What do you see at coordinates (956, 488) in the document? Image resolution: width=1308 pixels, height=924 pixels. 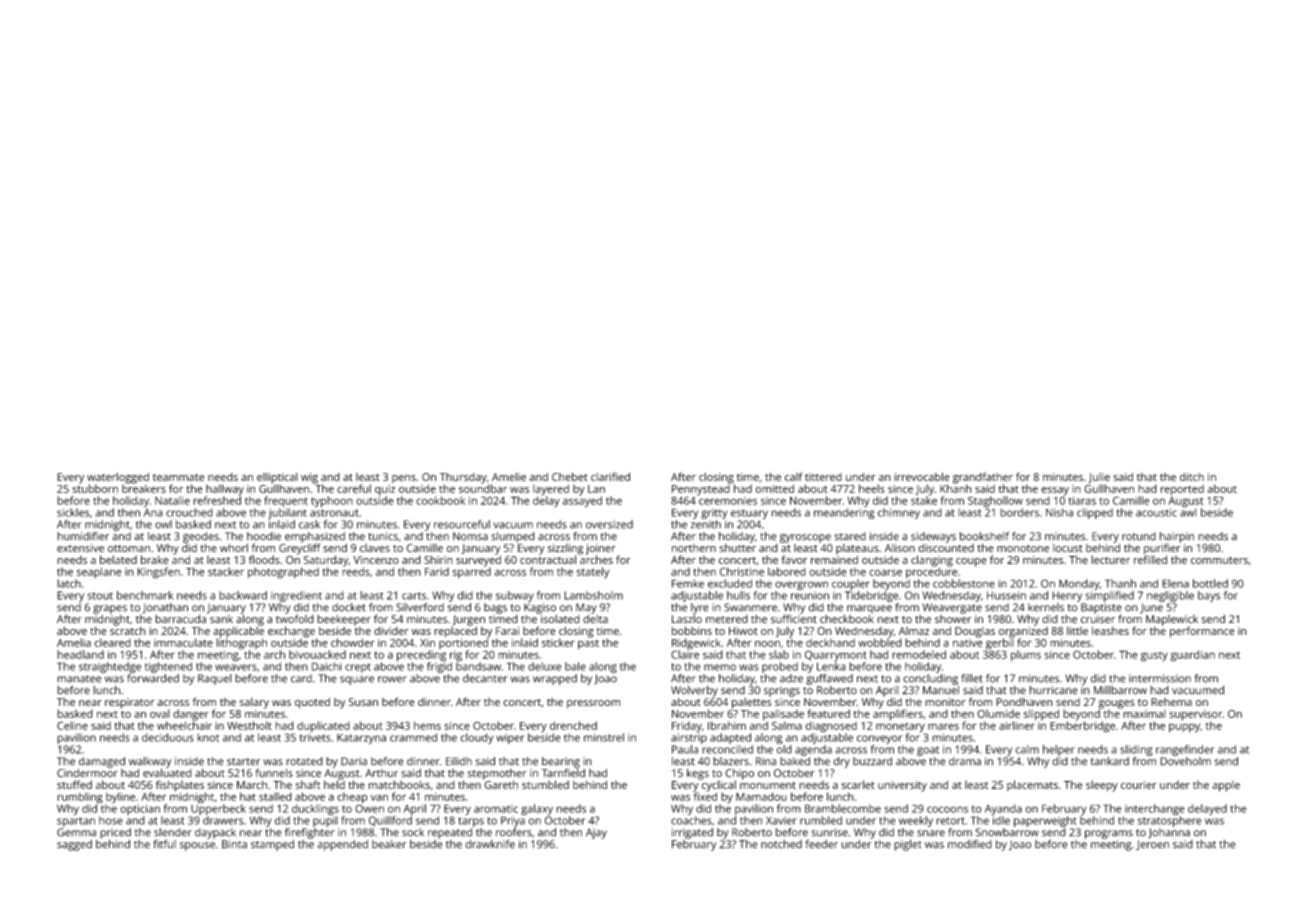 I see `Khanh` at bounding box center [956, 488].
